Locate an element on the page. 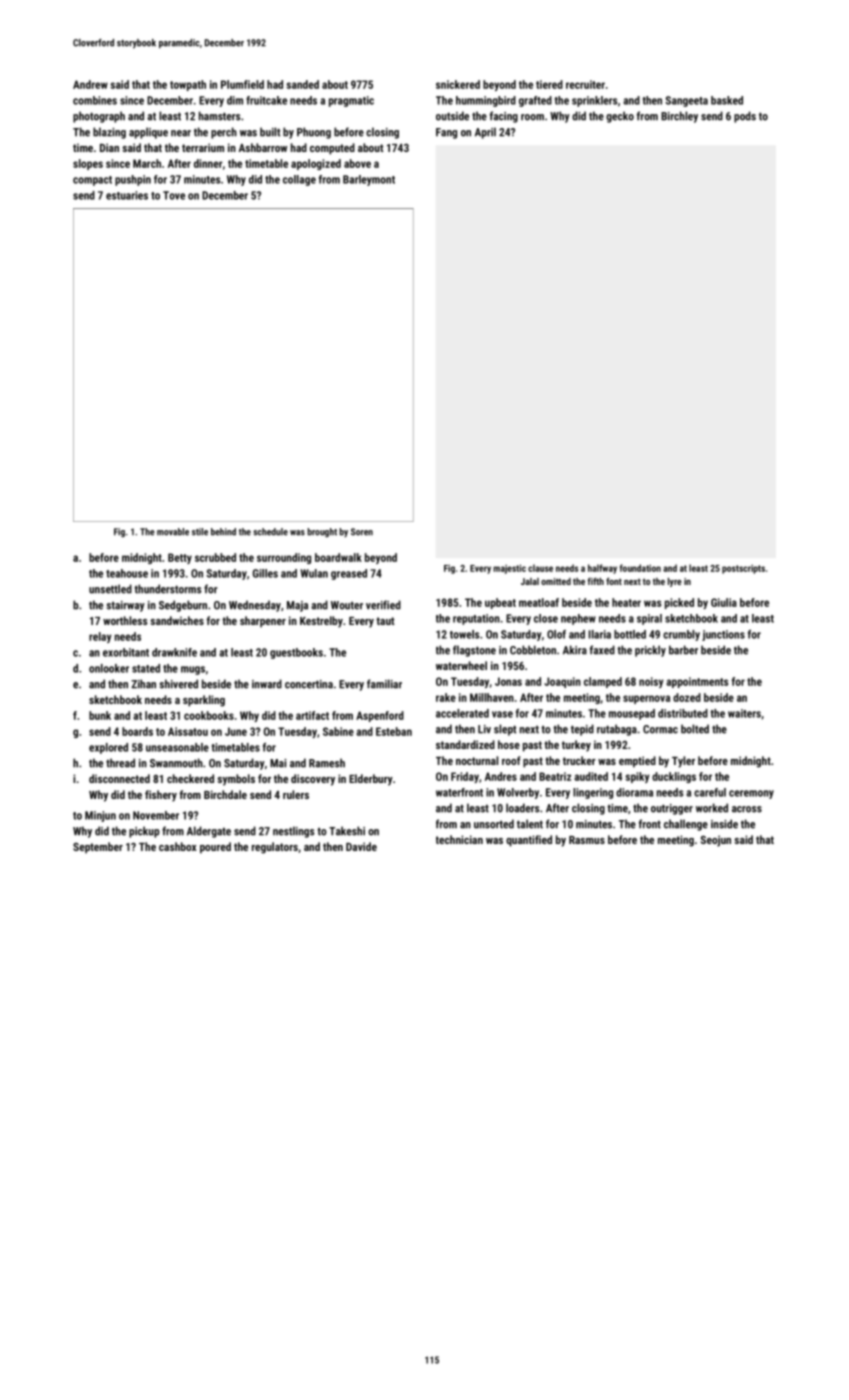 This document has width=849, height=1400. verified is located at coordinates (383, 605).
